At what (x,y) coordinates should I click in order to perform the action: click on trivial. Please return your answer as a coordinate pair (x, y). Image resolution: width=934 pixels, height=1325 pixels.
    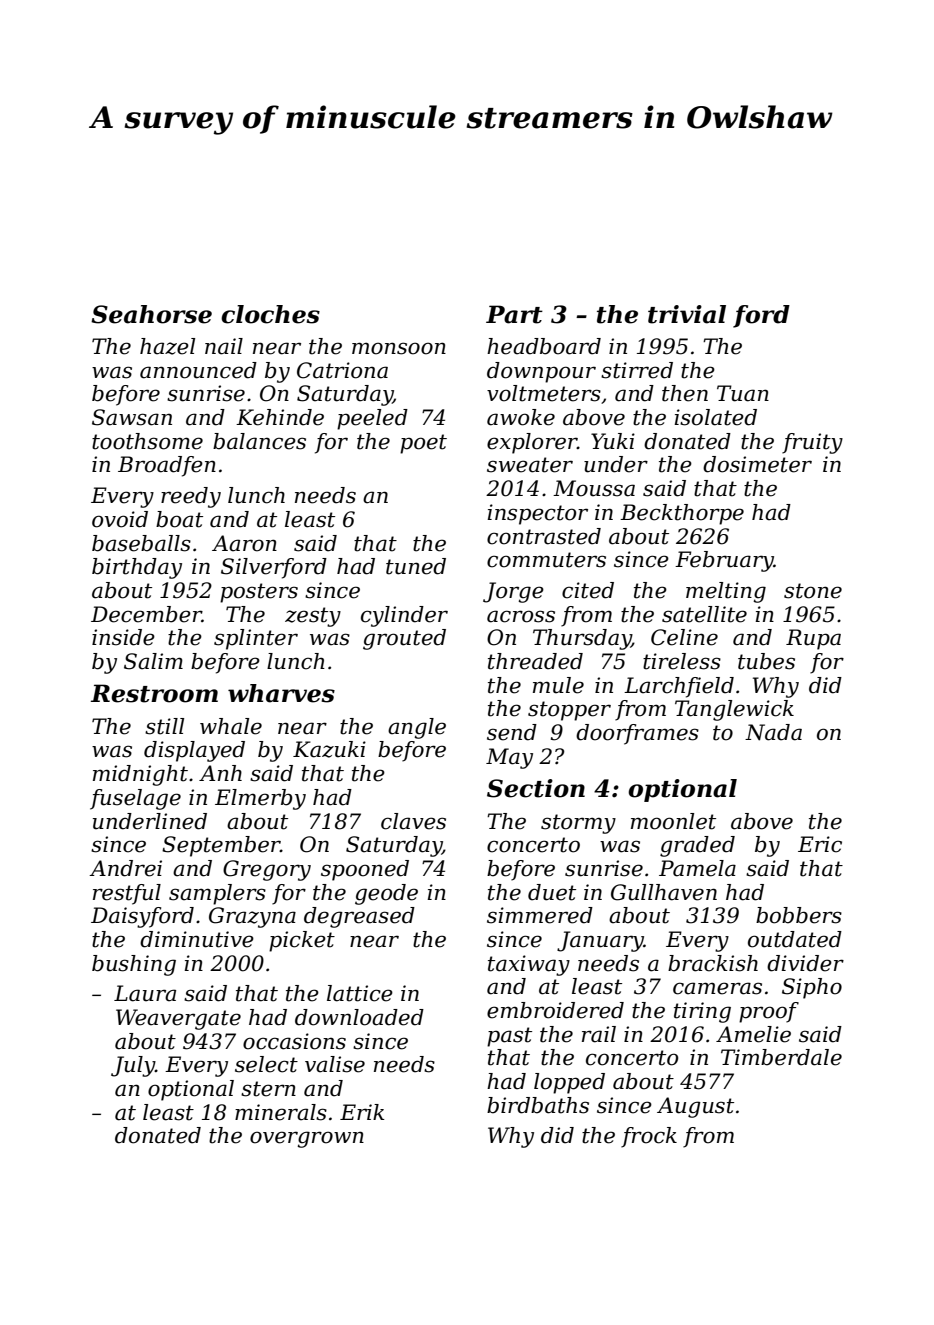
    Looking at the image, I should click on (687, 314).
